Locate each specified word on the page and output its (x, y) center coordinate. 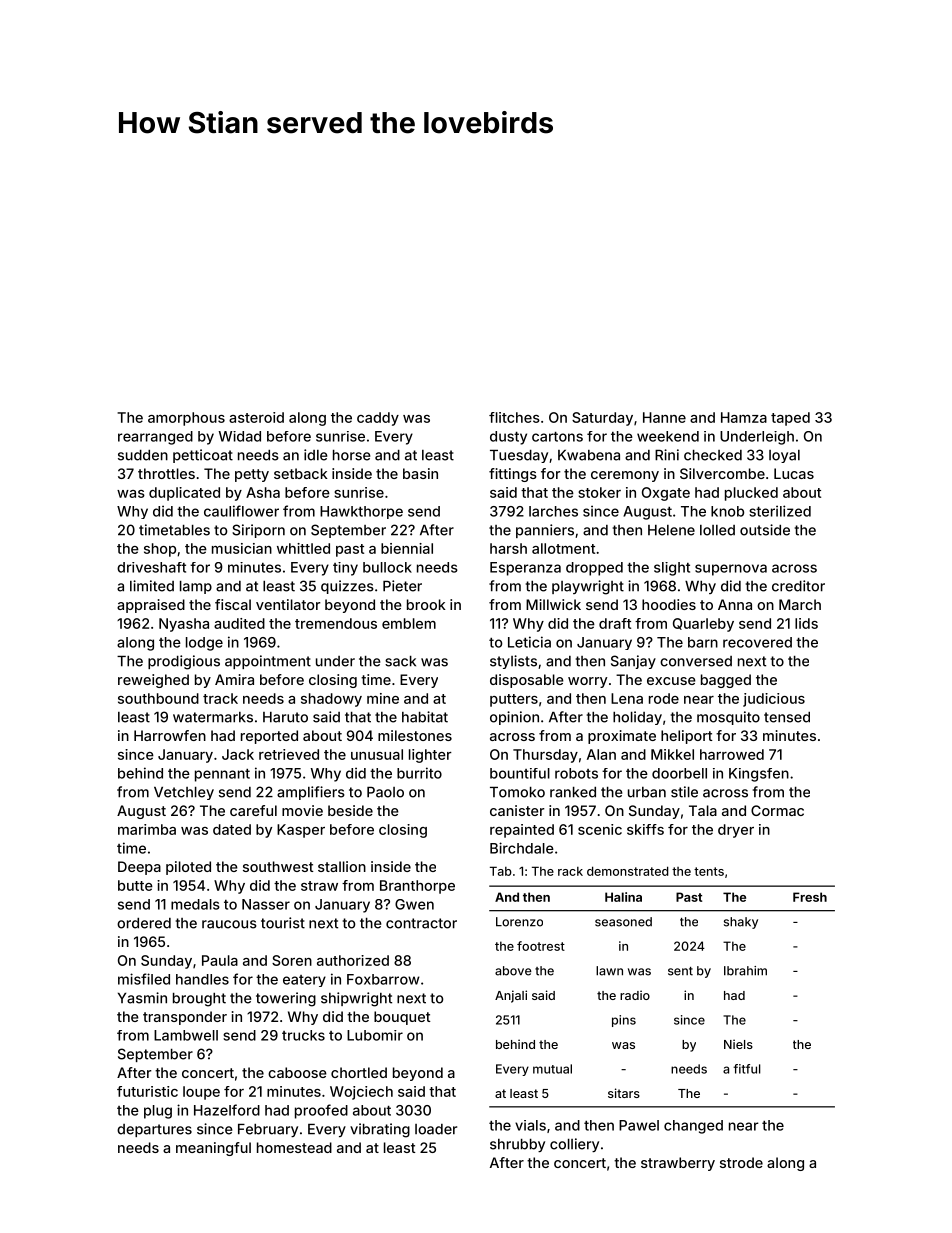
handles (202, 979)
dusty (508, 438)
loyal (784, 456)
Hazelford (227, 1110)
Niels (738, 1044)
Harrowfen (170, 735)
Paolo (385, 792)
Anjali (511, 996)
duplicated (184, 494)
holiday (637, 718)
